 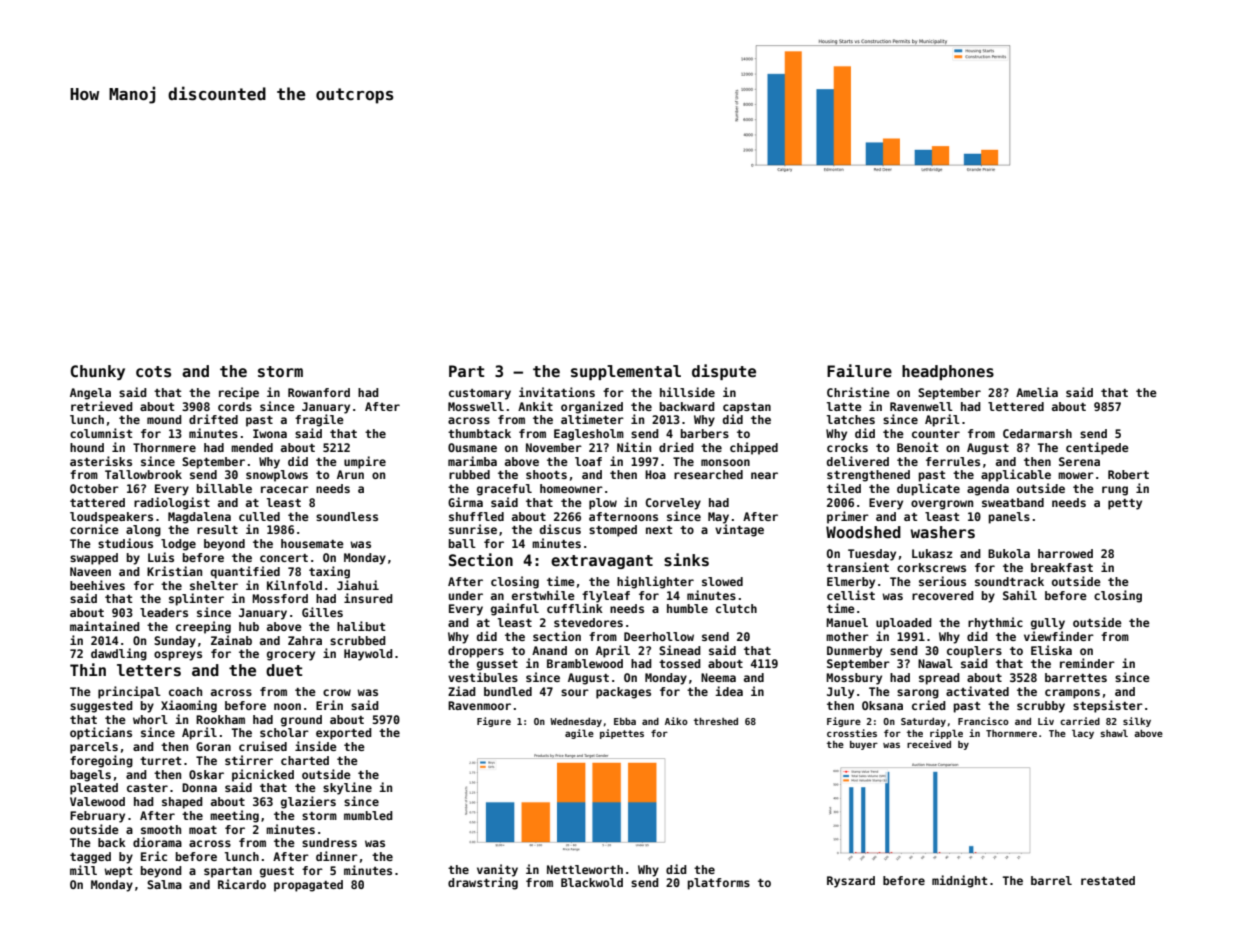 What do you see at coordinates (1079, 461) in the document?
I see `Serena` at bounding box center [1079, 461].
